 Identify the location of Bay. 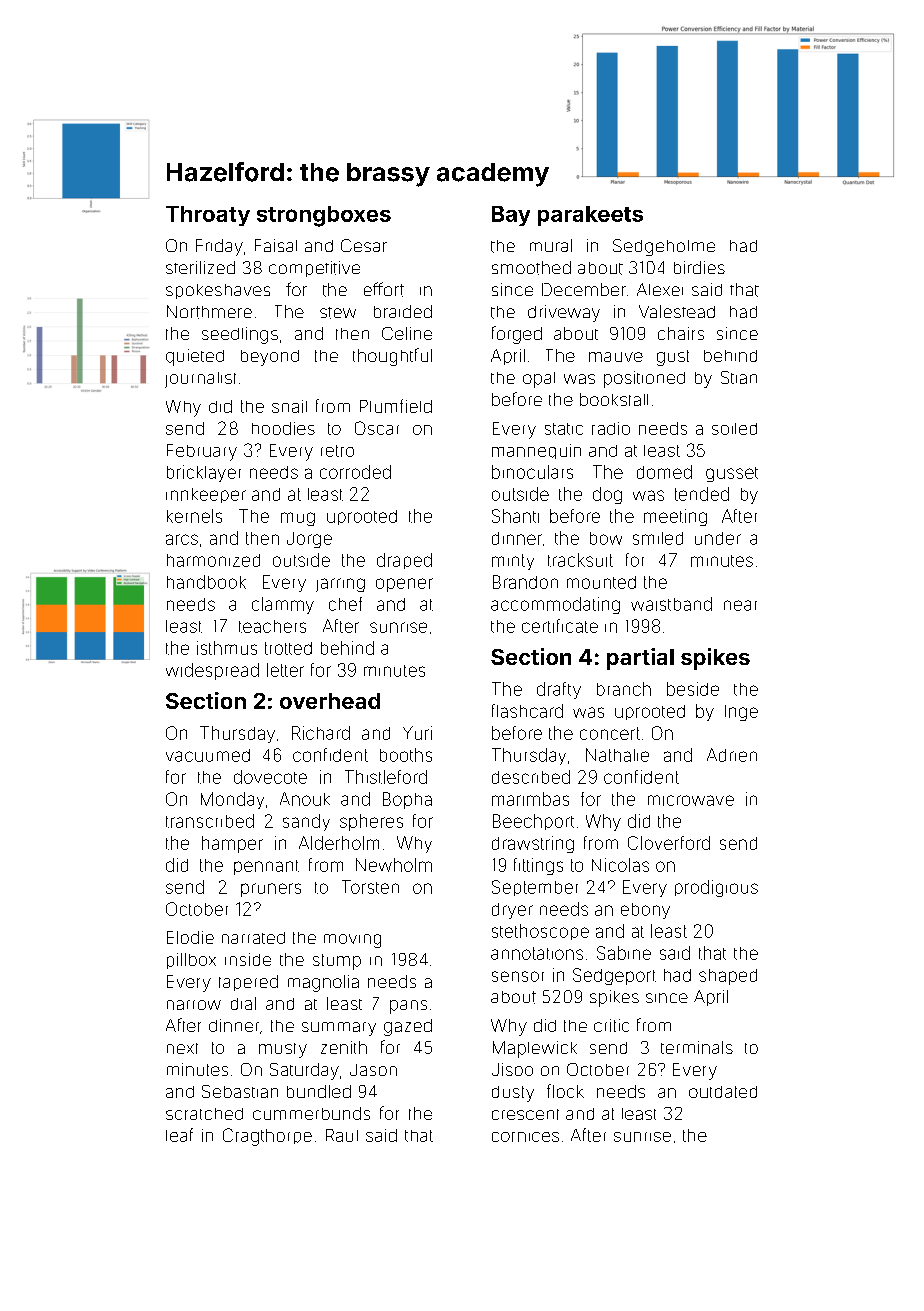
(511, 216).
